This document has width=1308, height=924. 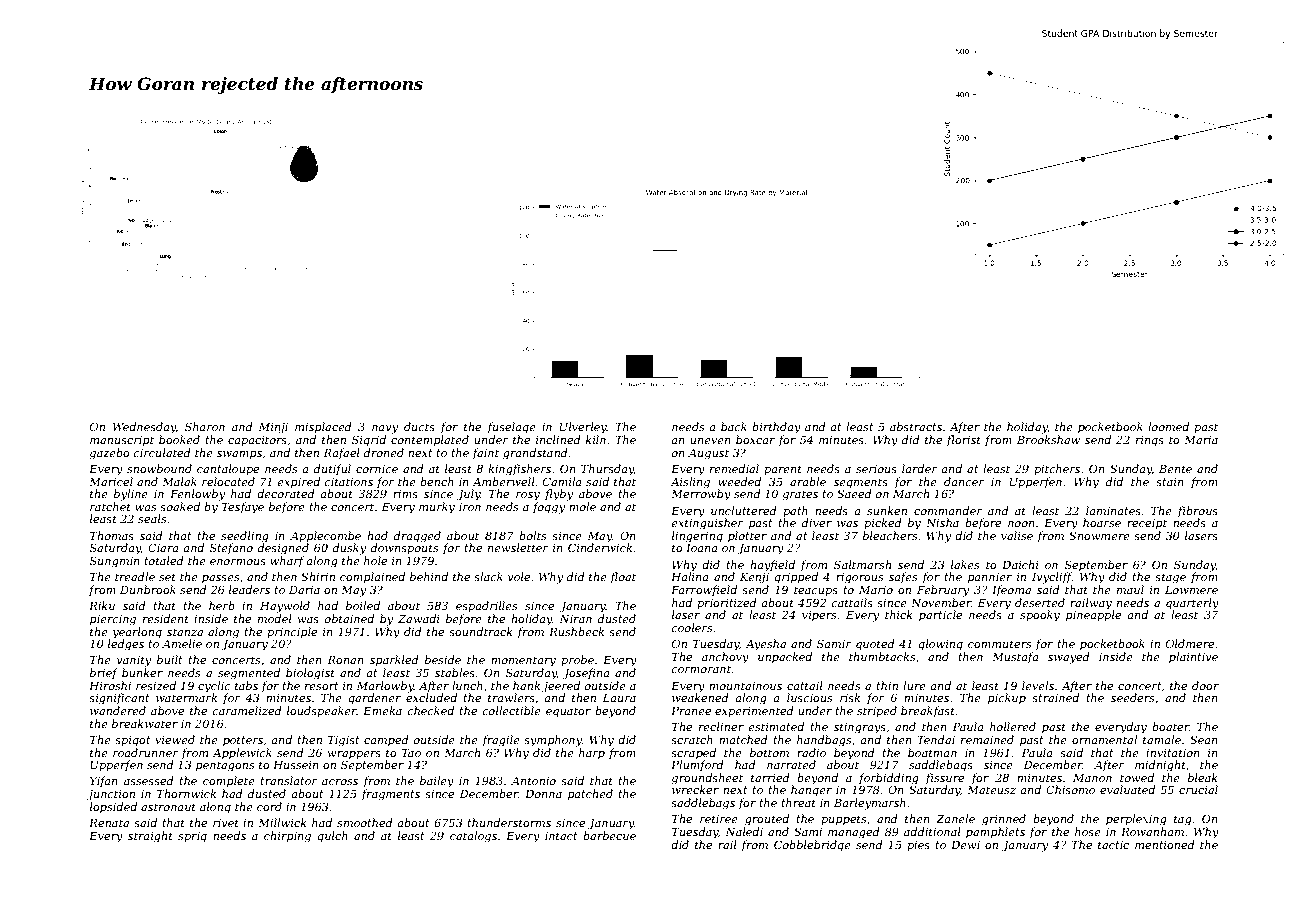 What do you see at coordinates (964, 481) in the document?
I see `dancer` at bounding box center [964, 481].
